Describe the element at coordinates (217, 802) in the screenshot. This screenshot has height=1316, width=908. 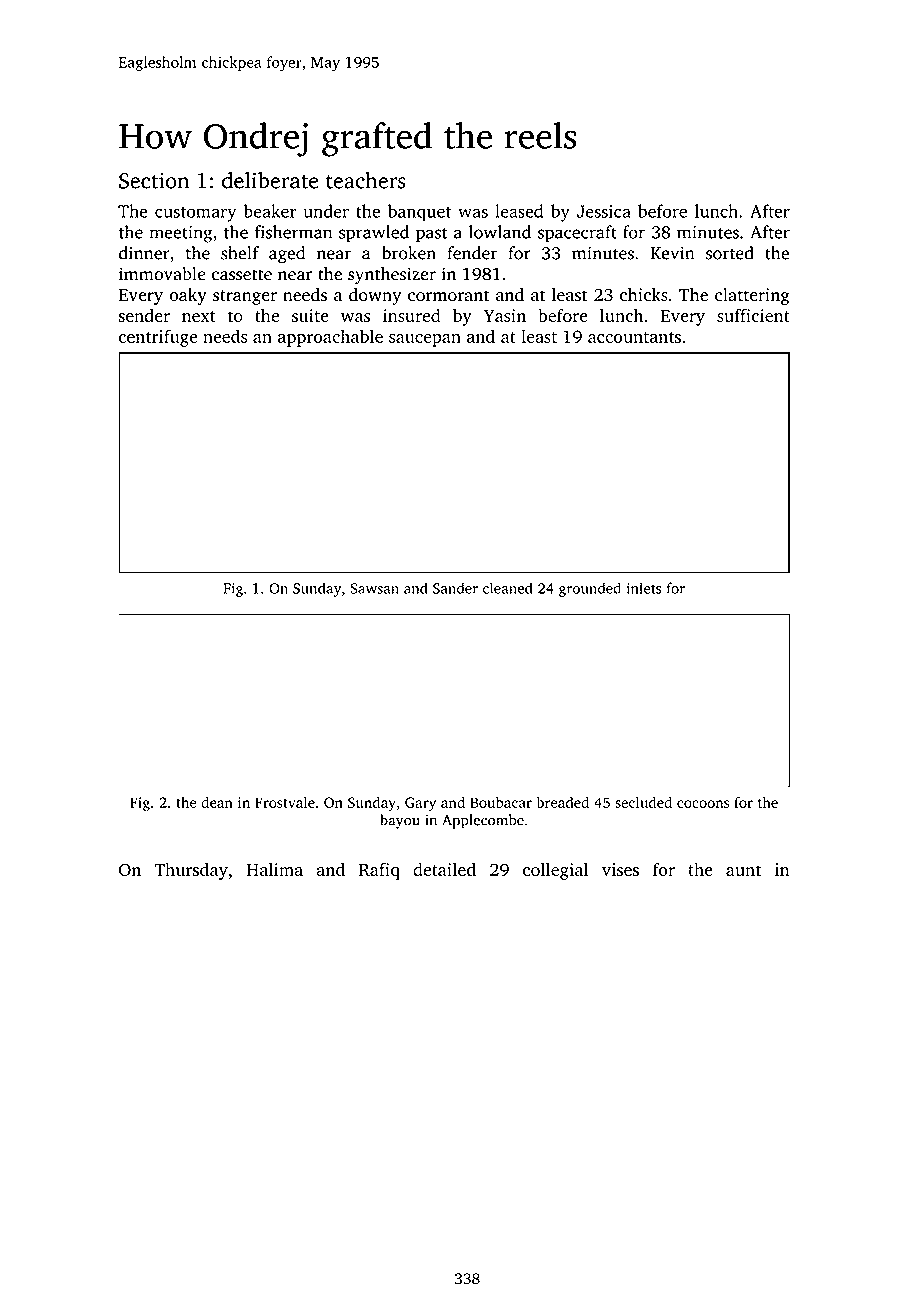
I see `dean` at that location.
